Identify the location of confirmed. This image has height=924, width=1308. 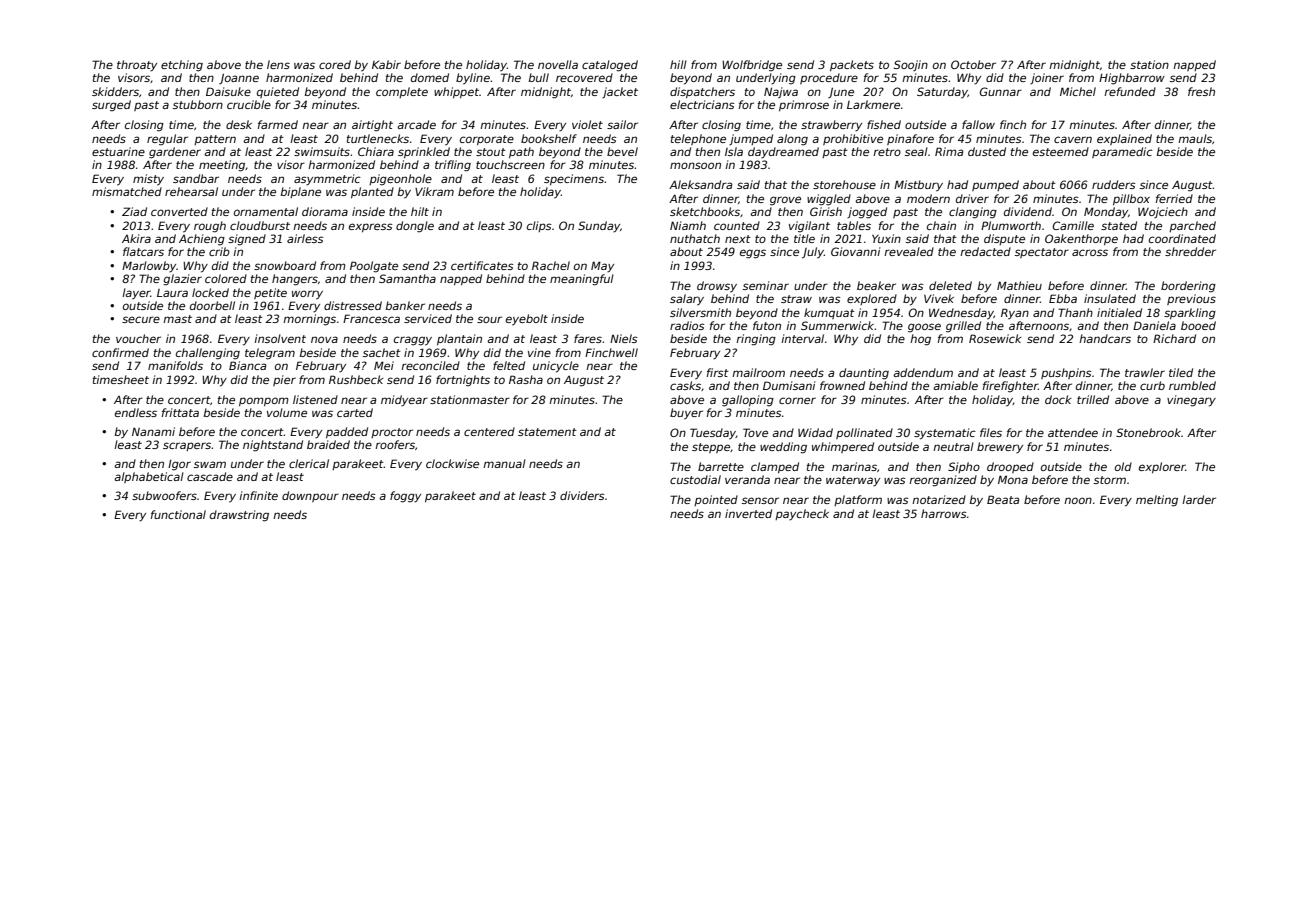
(120, 352).
